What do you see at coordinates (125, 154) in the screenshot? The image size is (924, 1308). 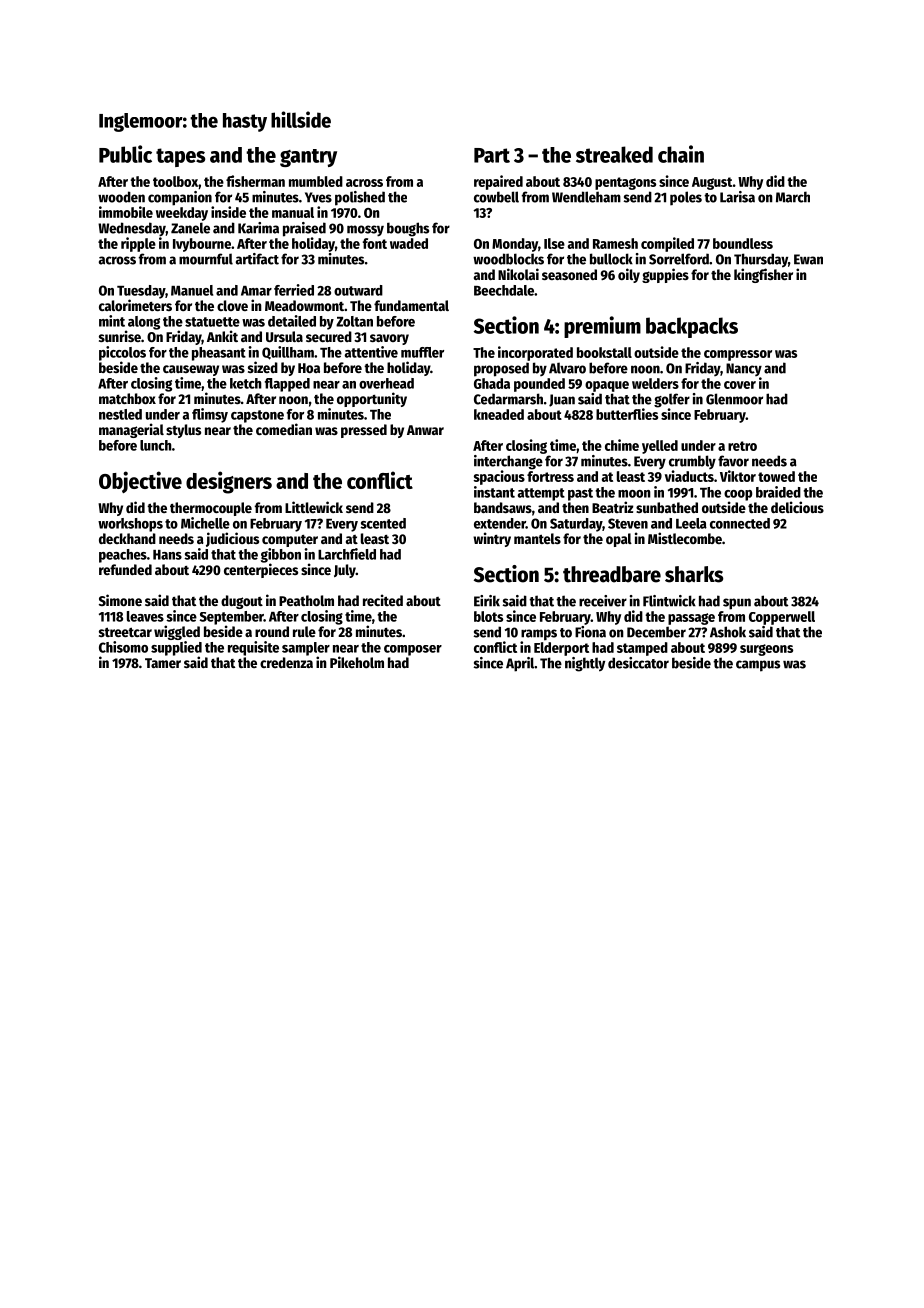 I see `Public` at bounding box center [125, 154].
